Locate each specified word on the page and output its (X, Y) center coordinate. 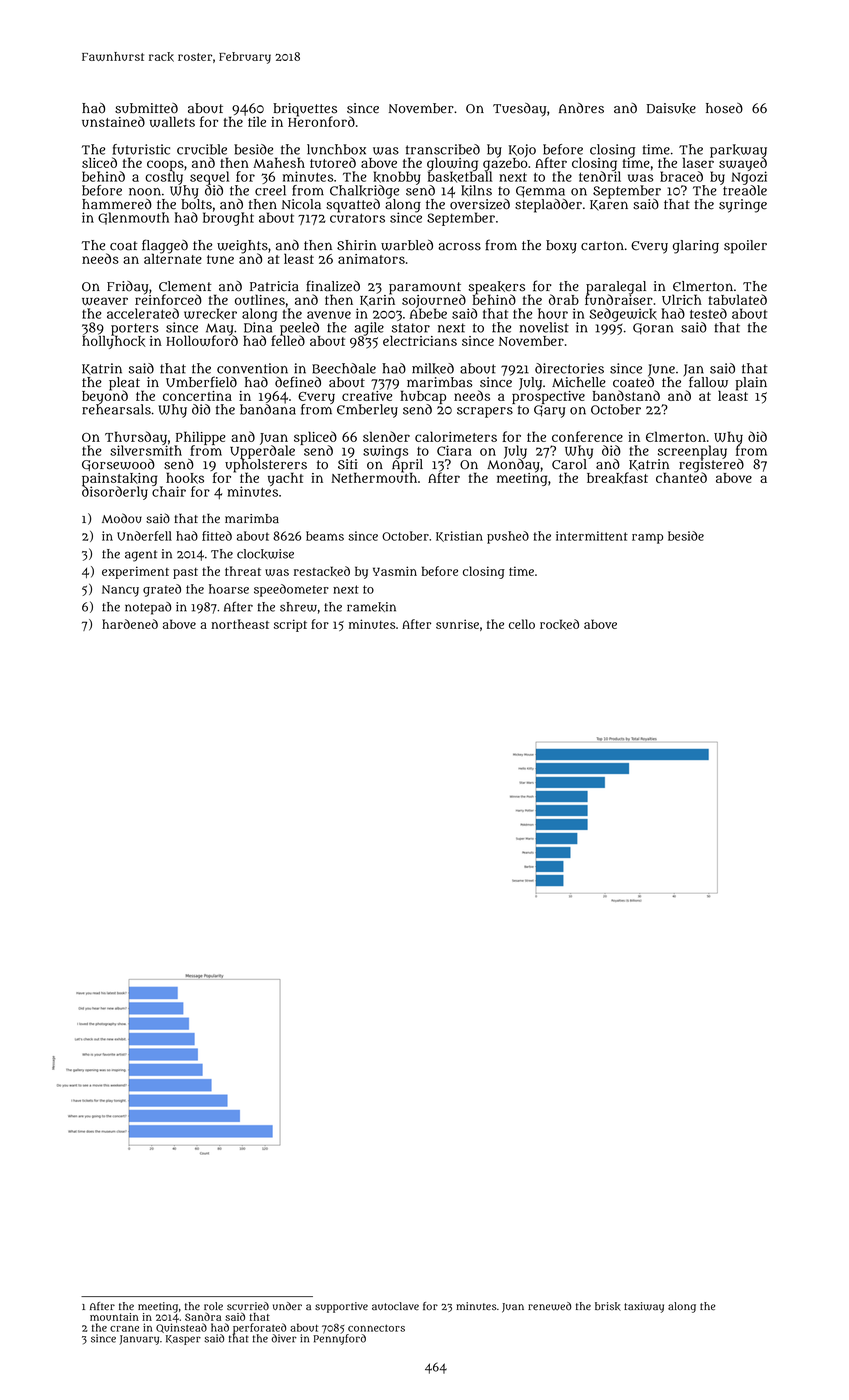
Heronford (321, 121)
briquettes (305, 109)
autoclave (395, 1306)
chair (169, 491)
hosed (724, 108)
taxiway (644, 1307)
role (213, 1306)
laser (698, 163)
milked (433, 369)
